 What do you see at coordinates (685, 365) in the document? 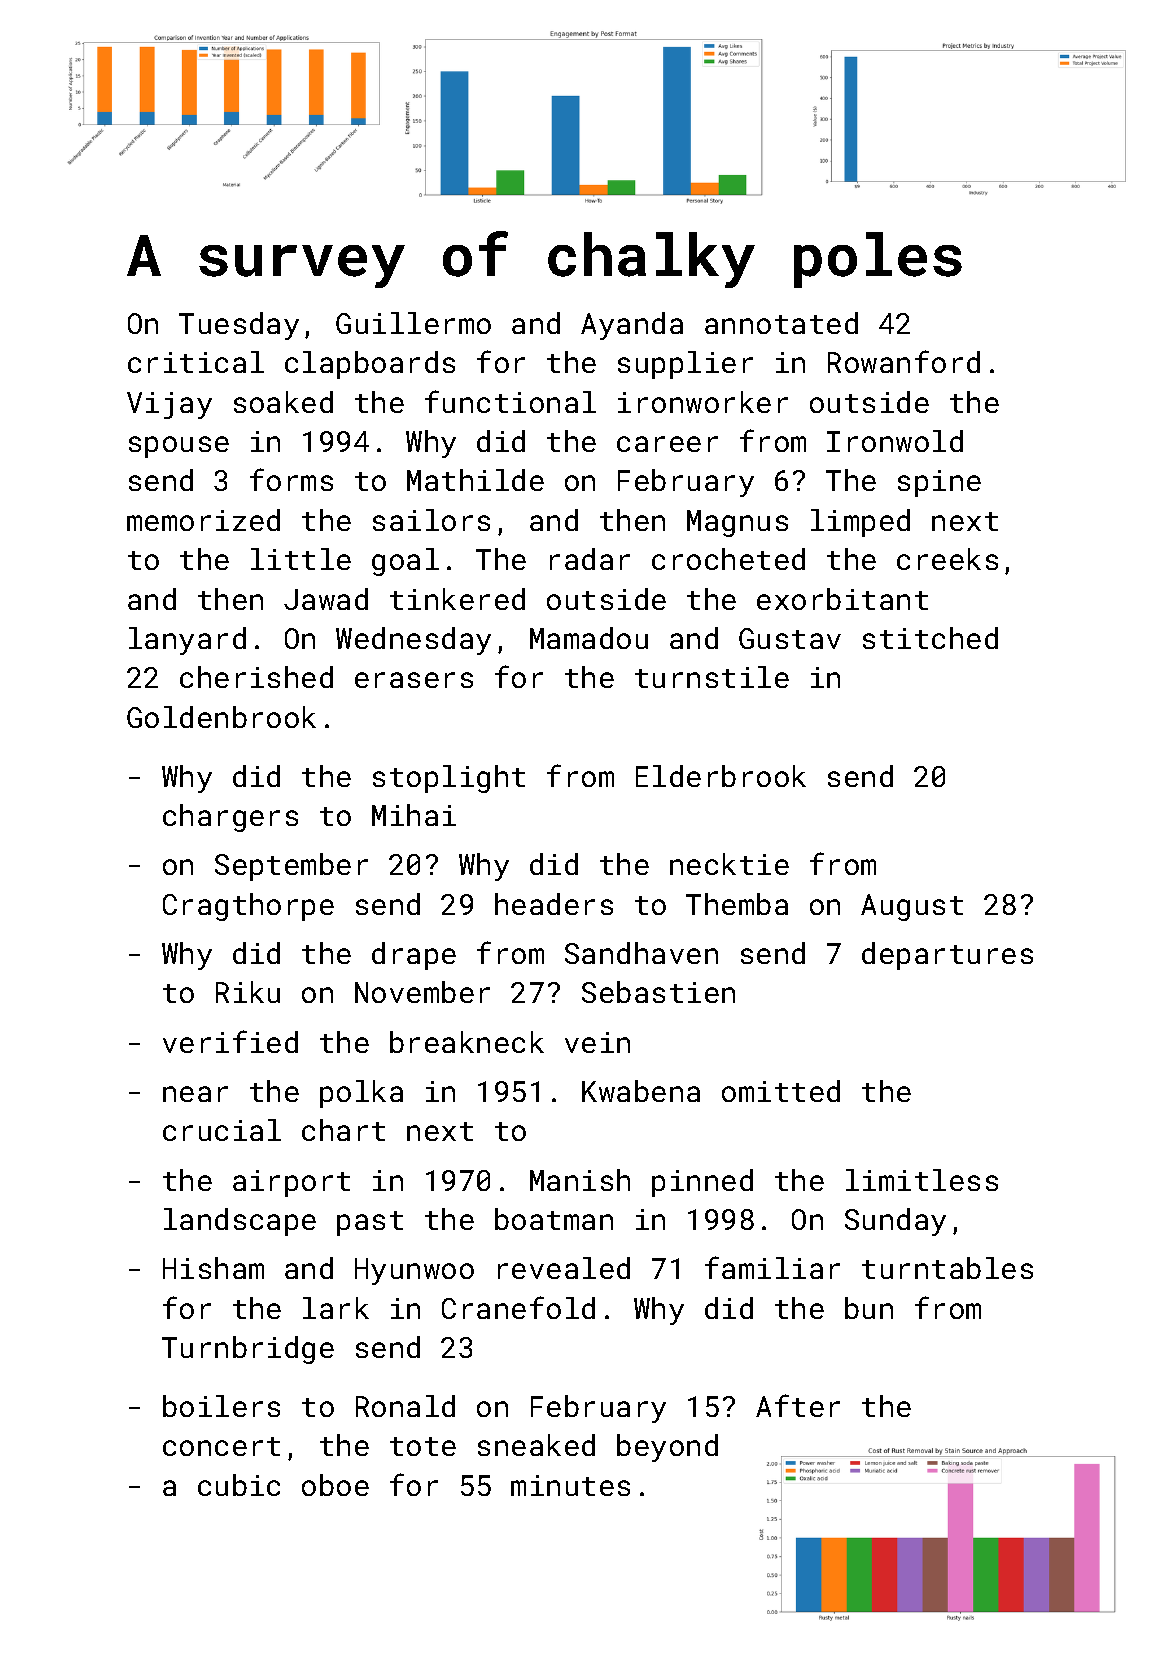
I see `supplier` at bounding box center [685, 365].
